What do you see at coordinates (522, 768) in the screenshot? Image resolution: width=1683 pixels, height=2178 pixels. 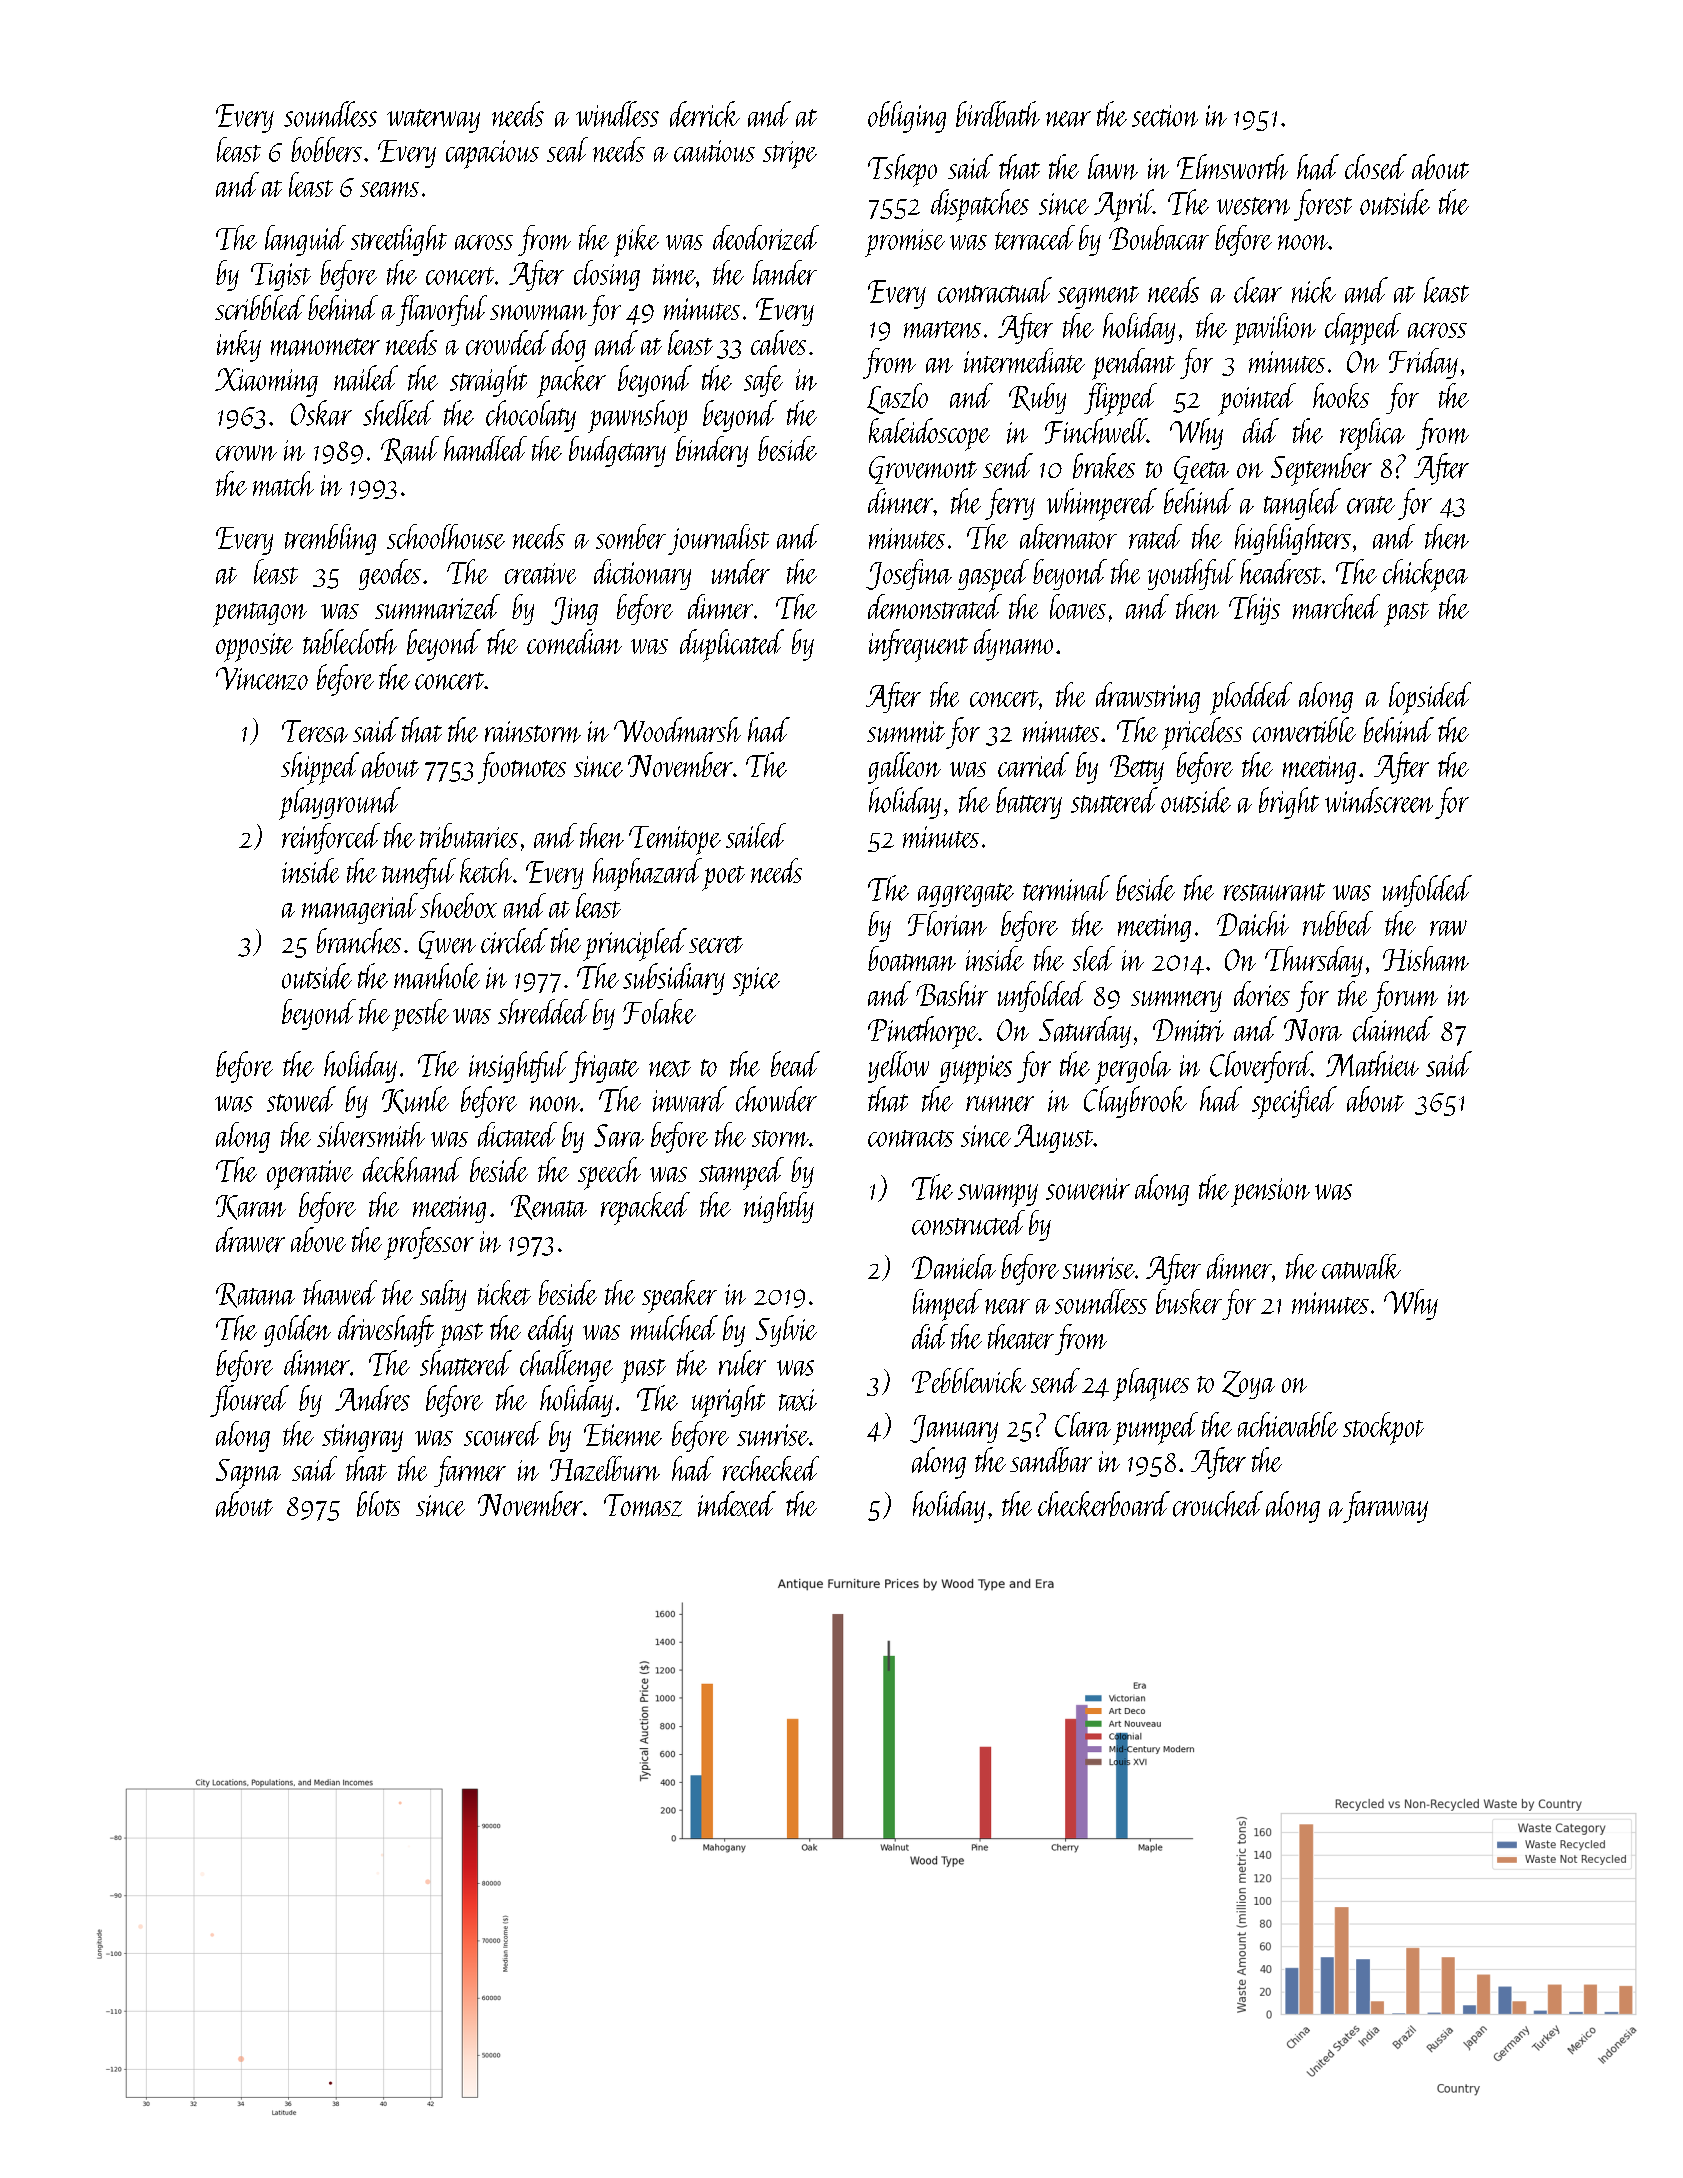 I see `footnotes` at bounding box center [522, 768].
